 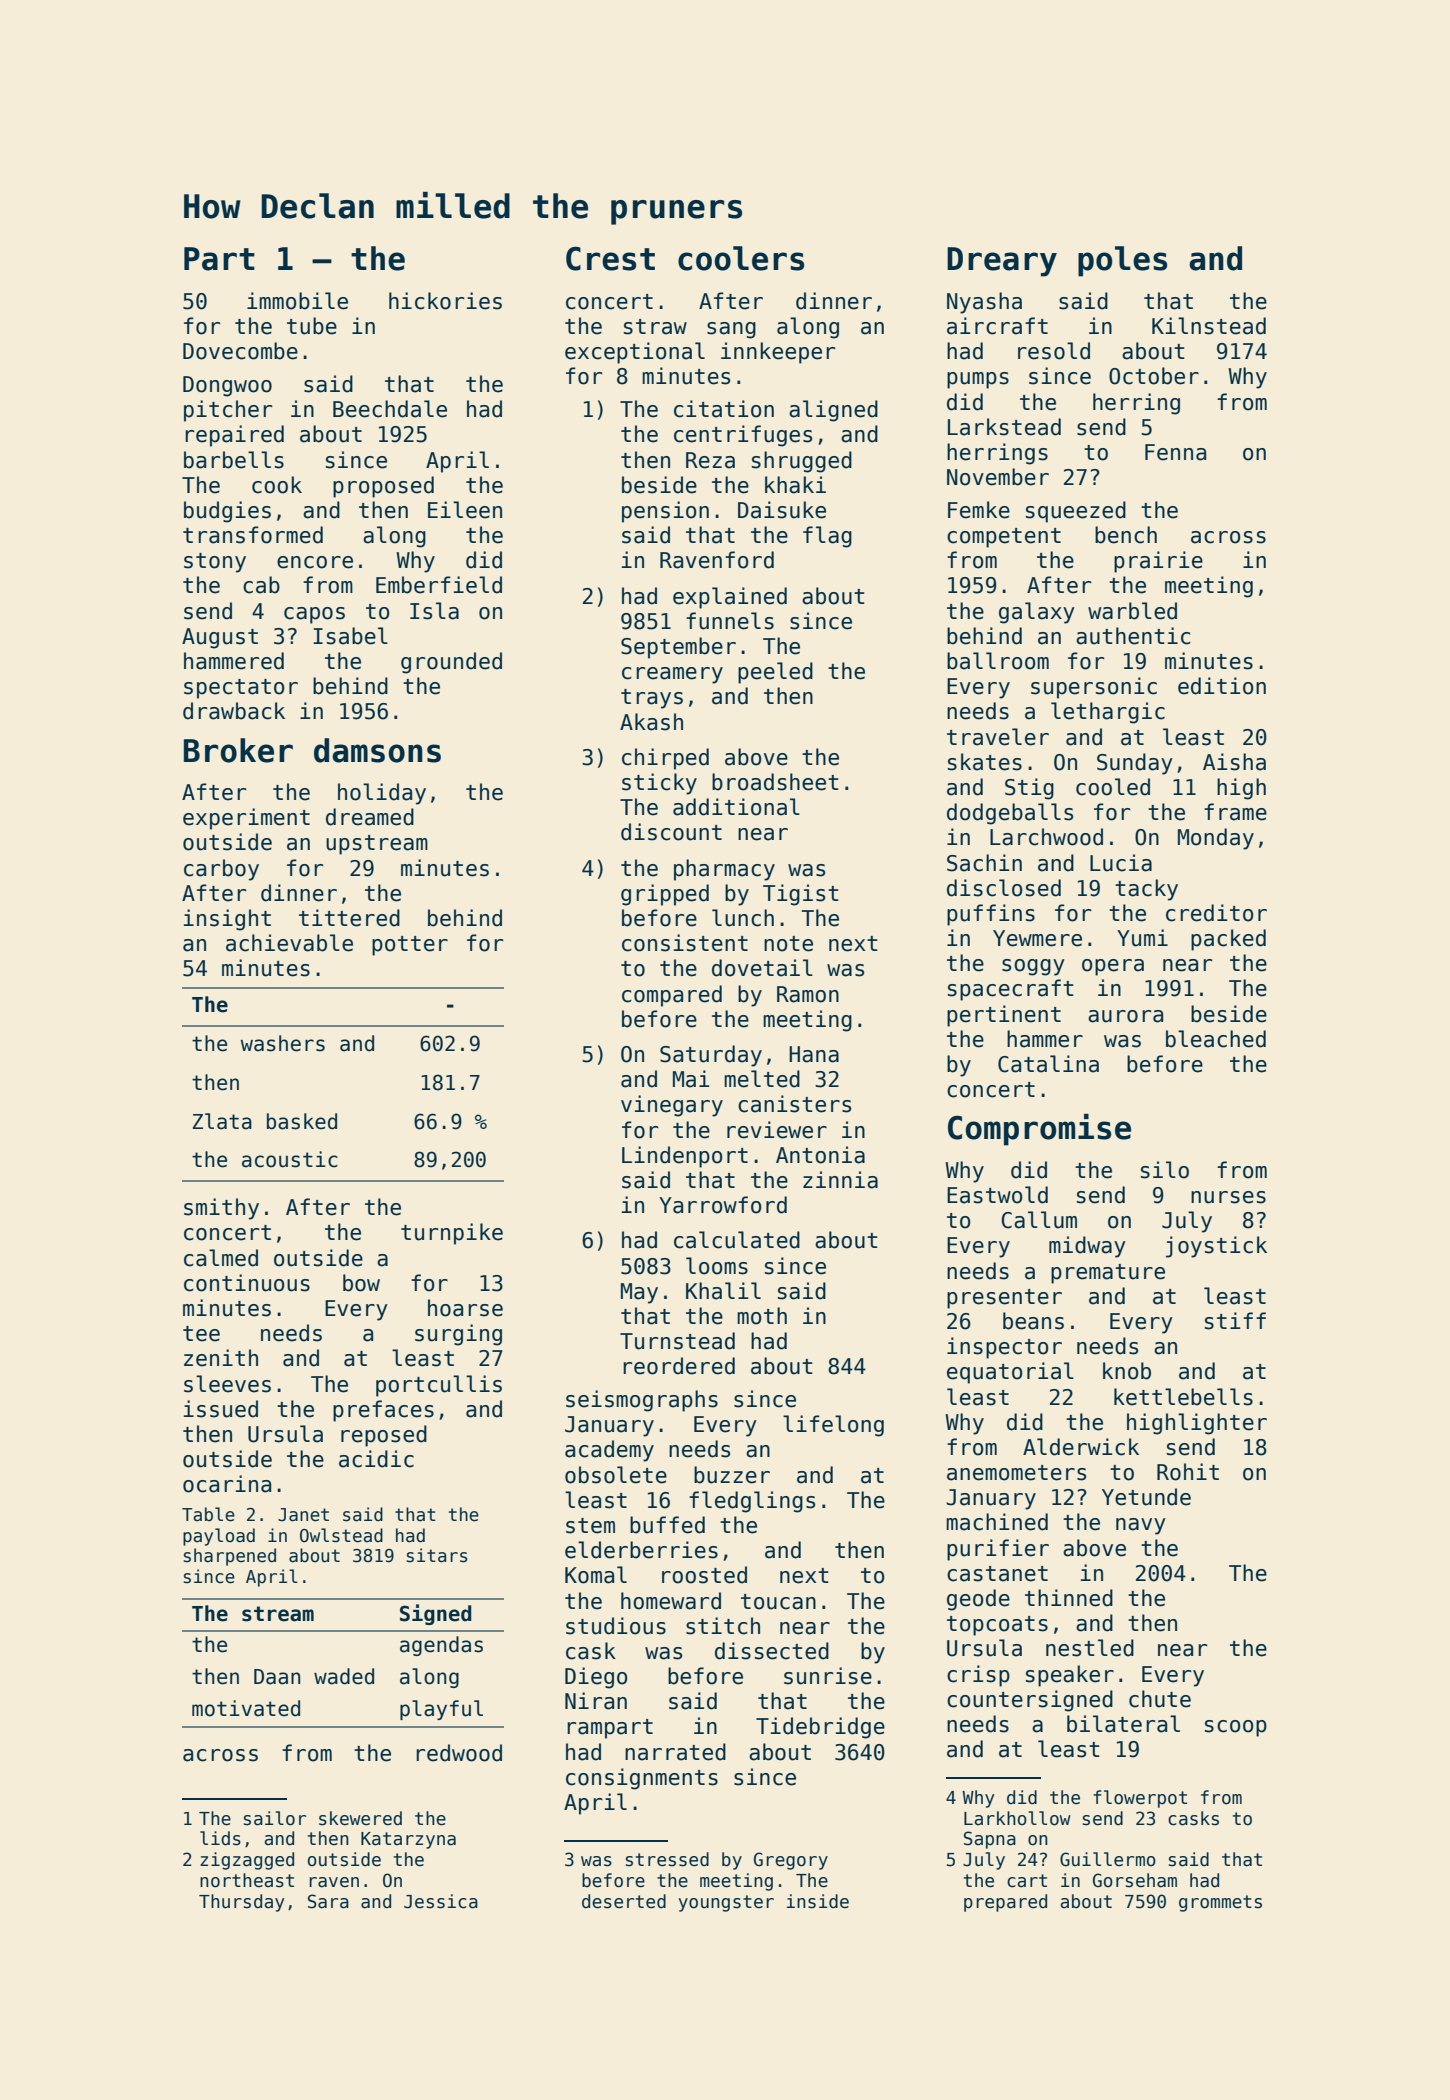 What do you see at coordinates (672, 1106) in the screenshot?
I see `vinegary` at bounding box center [672, 1106].
